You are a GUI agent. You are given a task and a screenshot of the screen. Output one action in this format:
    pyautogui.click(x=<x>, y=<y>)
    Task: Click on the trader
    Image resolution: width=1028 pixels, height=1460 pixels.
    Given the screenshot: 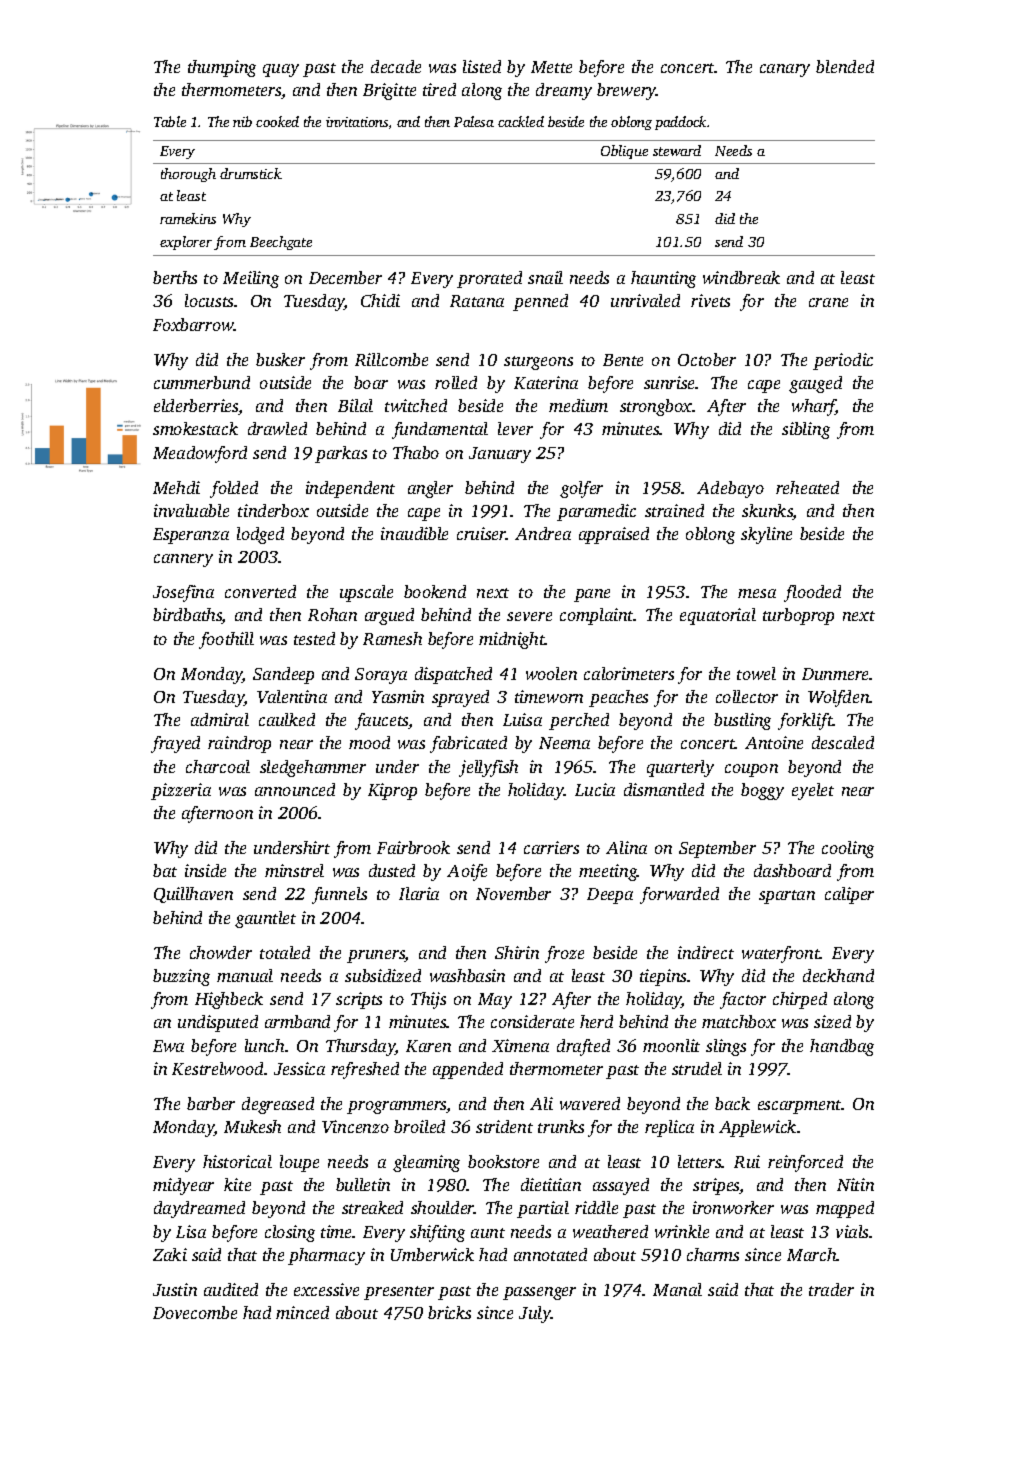 What is the action you would take?
    pyautogui.click(x=831, y=1289)
